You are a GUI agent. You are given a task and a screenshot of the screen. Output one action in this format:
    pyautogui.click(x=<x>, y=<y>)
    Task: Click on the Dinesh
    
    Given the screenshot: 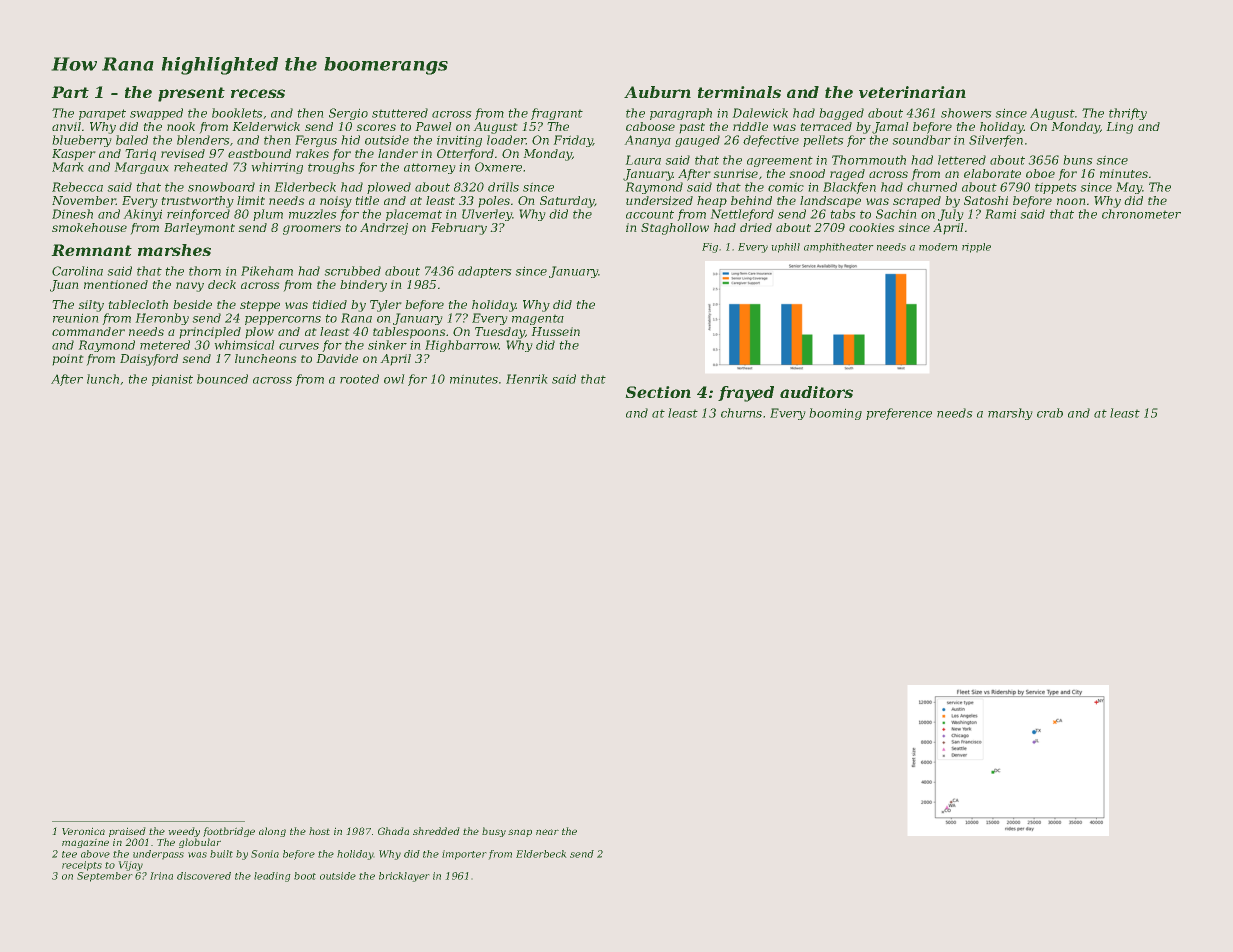 What is the action you would take?
    pyautogui.click(x=72, y=214)
